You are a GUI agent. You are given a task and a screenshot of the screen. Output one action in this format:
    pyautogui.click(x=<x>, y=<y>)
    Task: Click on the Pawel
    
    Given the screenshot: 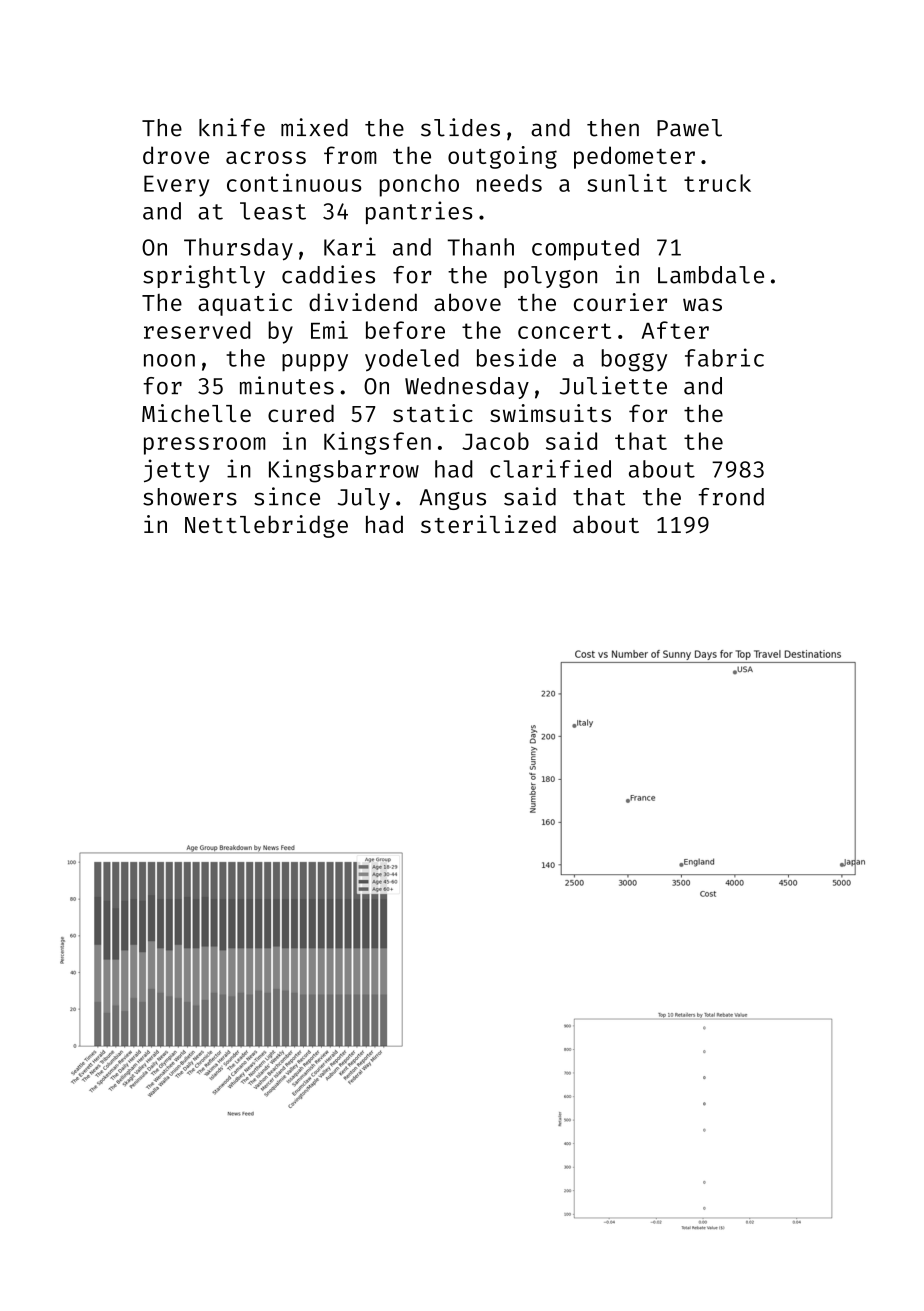 What is the action you would take?
    pyautogui.click(x=689, y=128)
